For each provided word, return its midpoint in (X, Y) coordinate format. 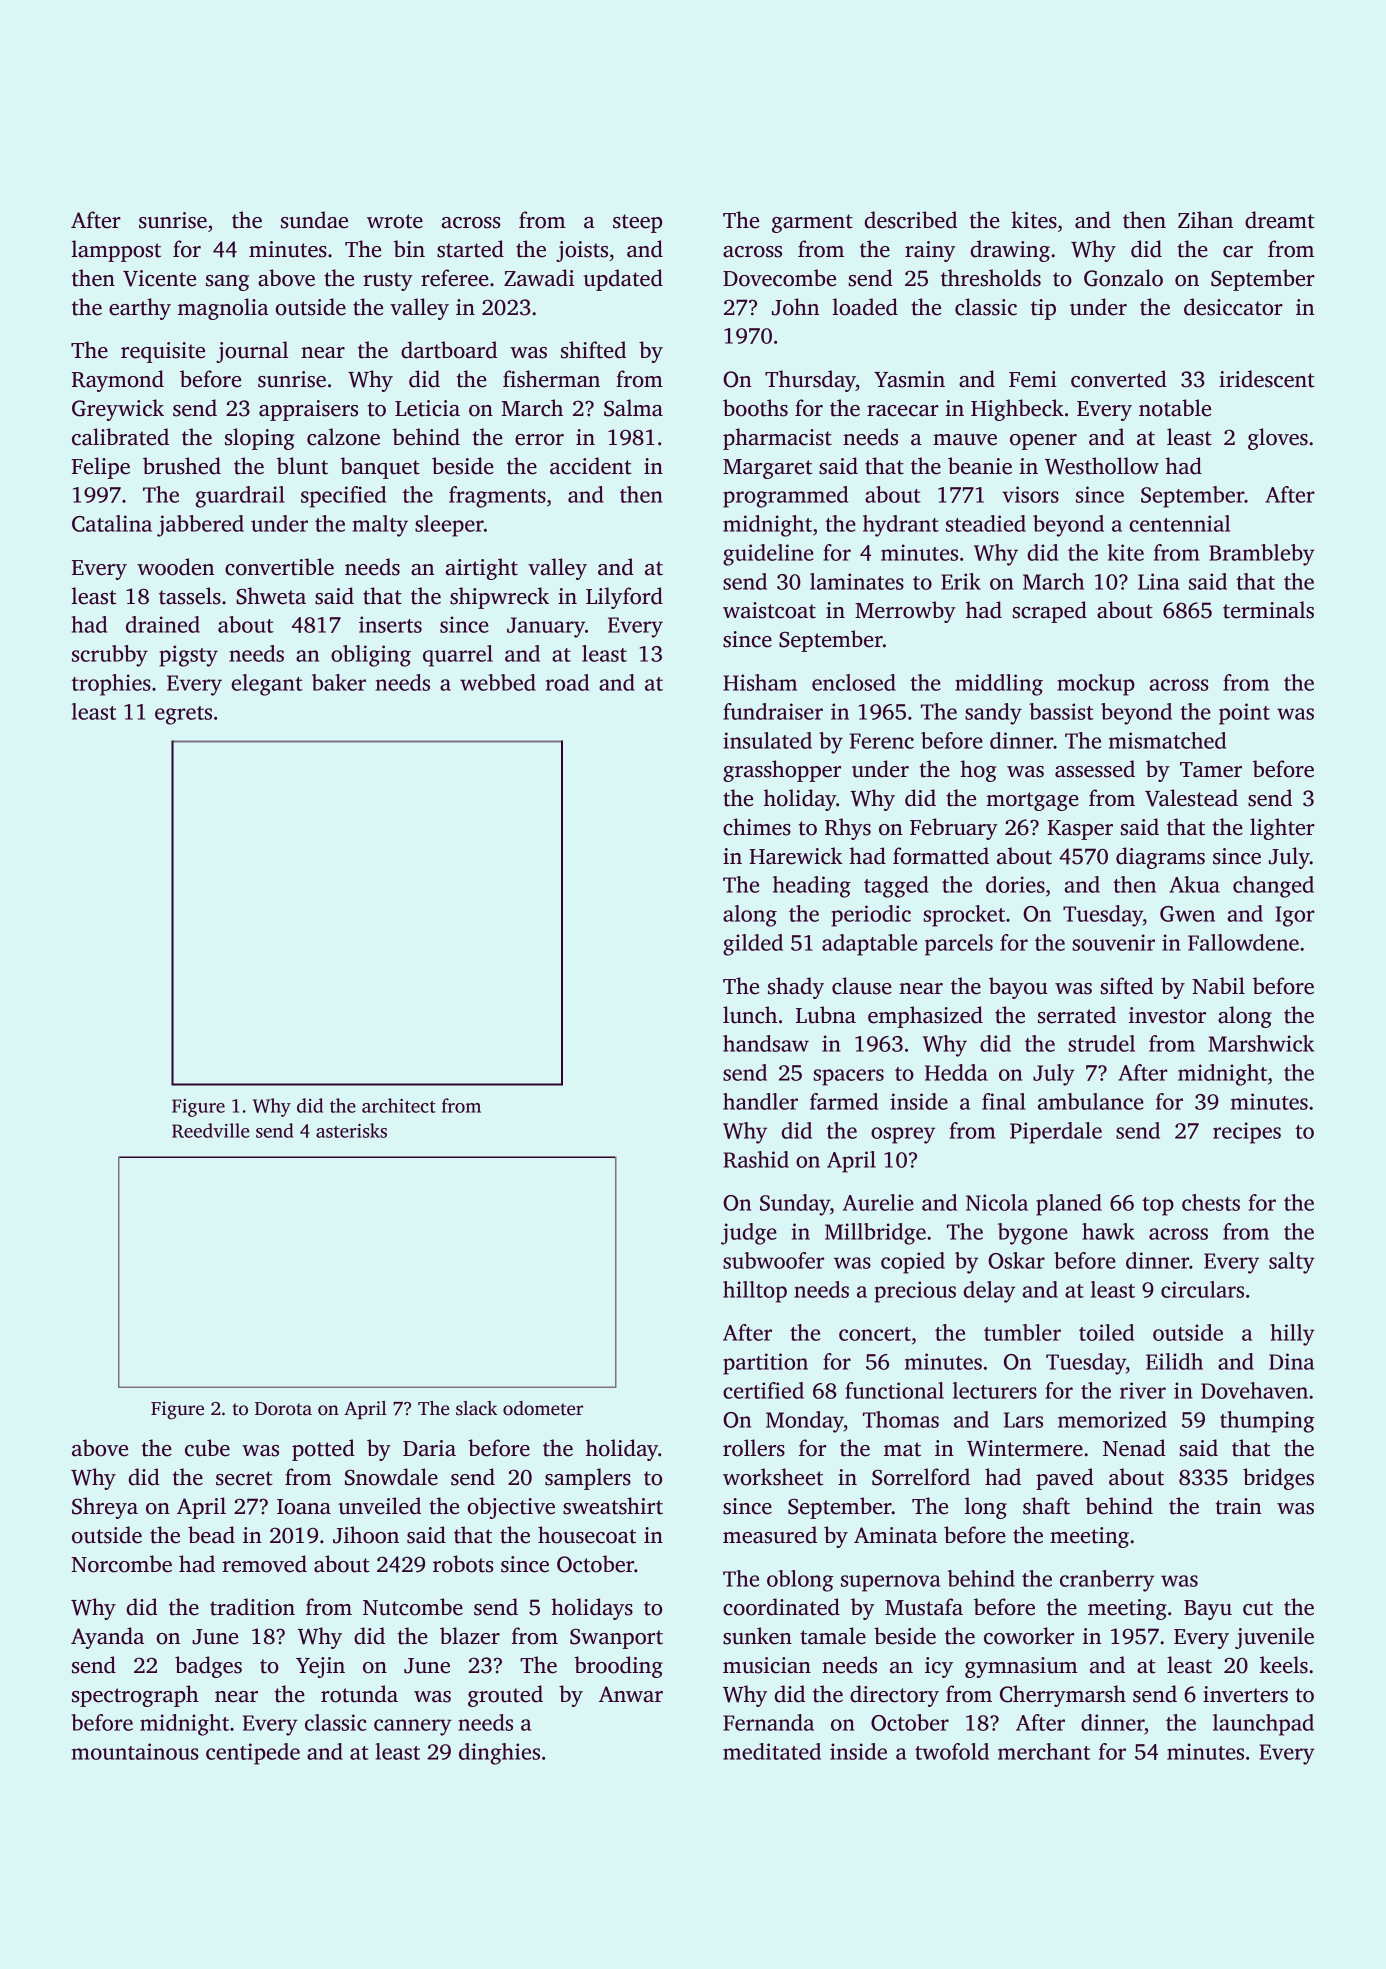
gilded (753, 945)
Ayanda (107, 1638)
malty (380, 526)
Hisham (760, 682)
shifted (593, 350)
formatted (941, 856)
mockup (1096, 685)
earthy (140, 309)
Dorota (283, 1409)
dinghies (499, 1754)
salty (1292, 1263)
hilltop (755, 1292)
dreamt (1280, 220)
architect (399, 1105)
